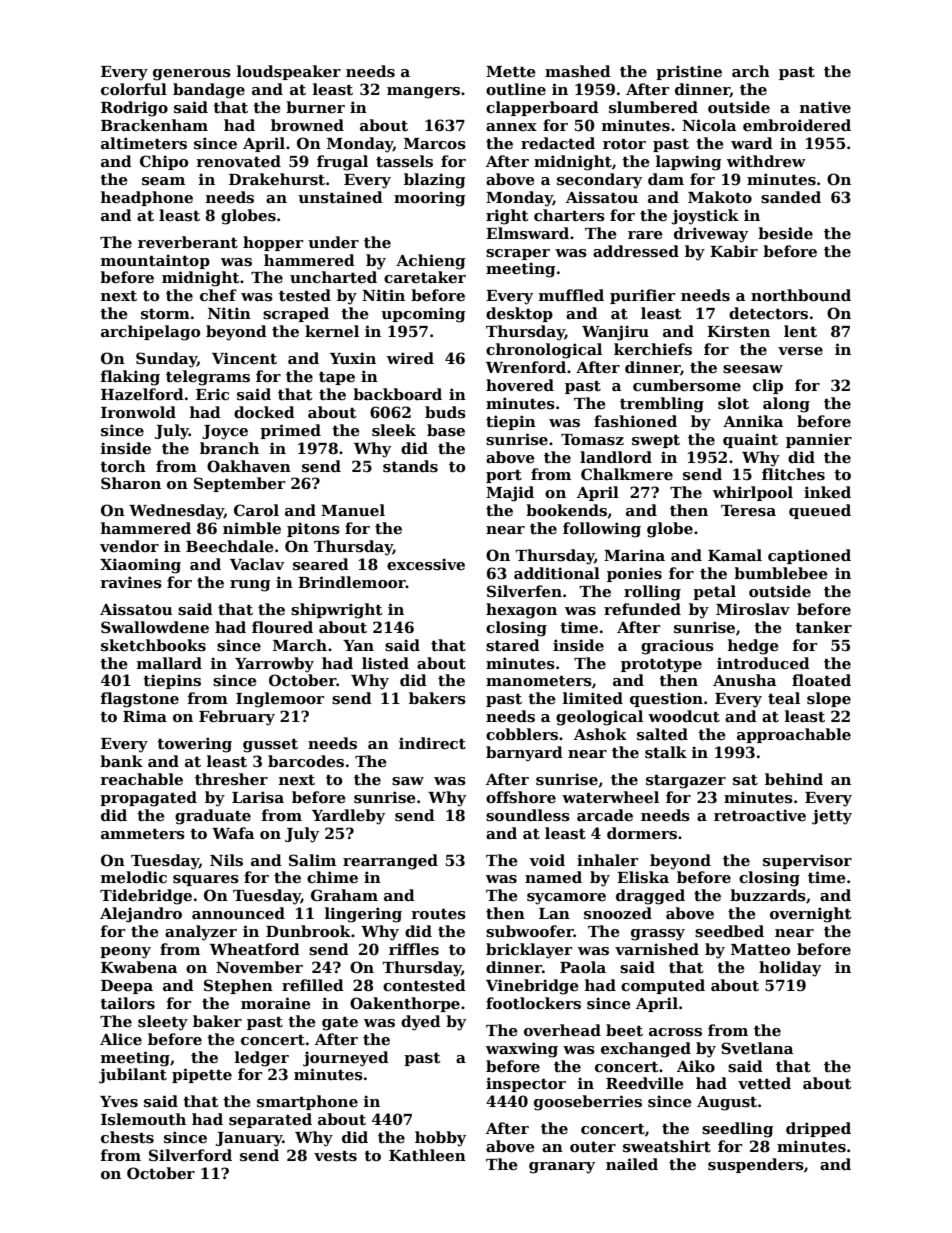  Describe the element at coordinates (119, 1102) in the page. I see `Yves` at that location.
